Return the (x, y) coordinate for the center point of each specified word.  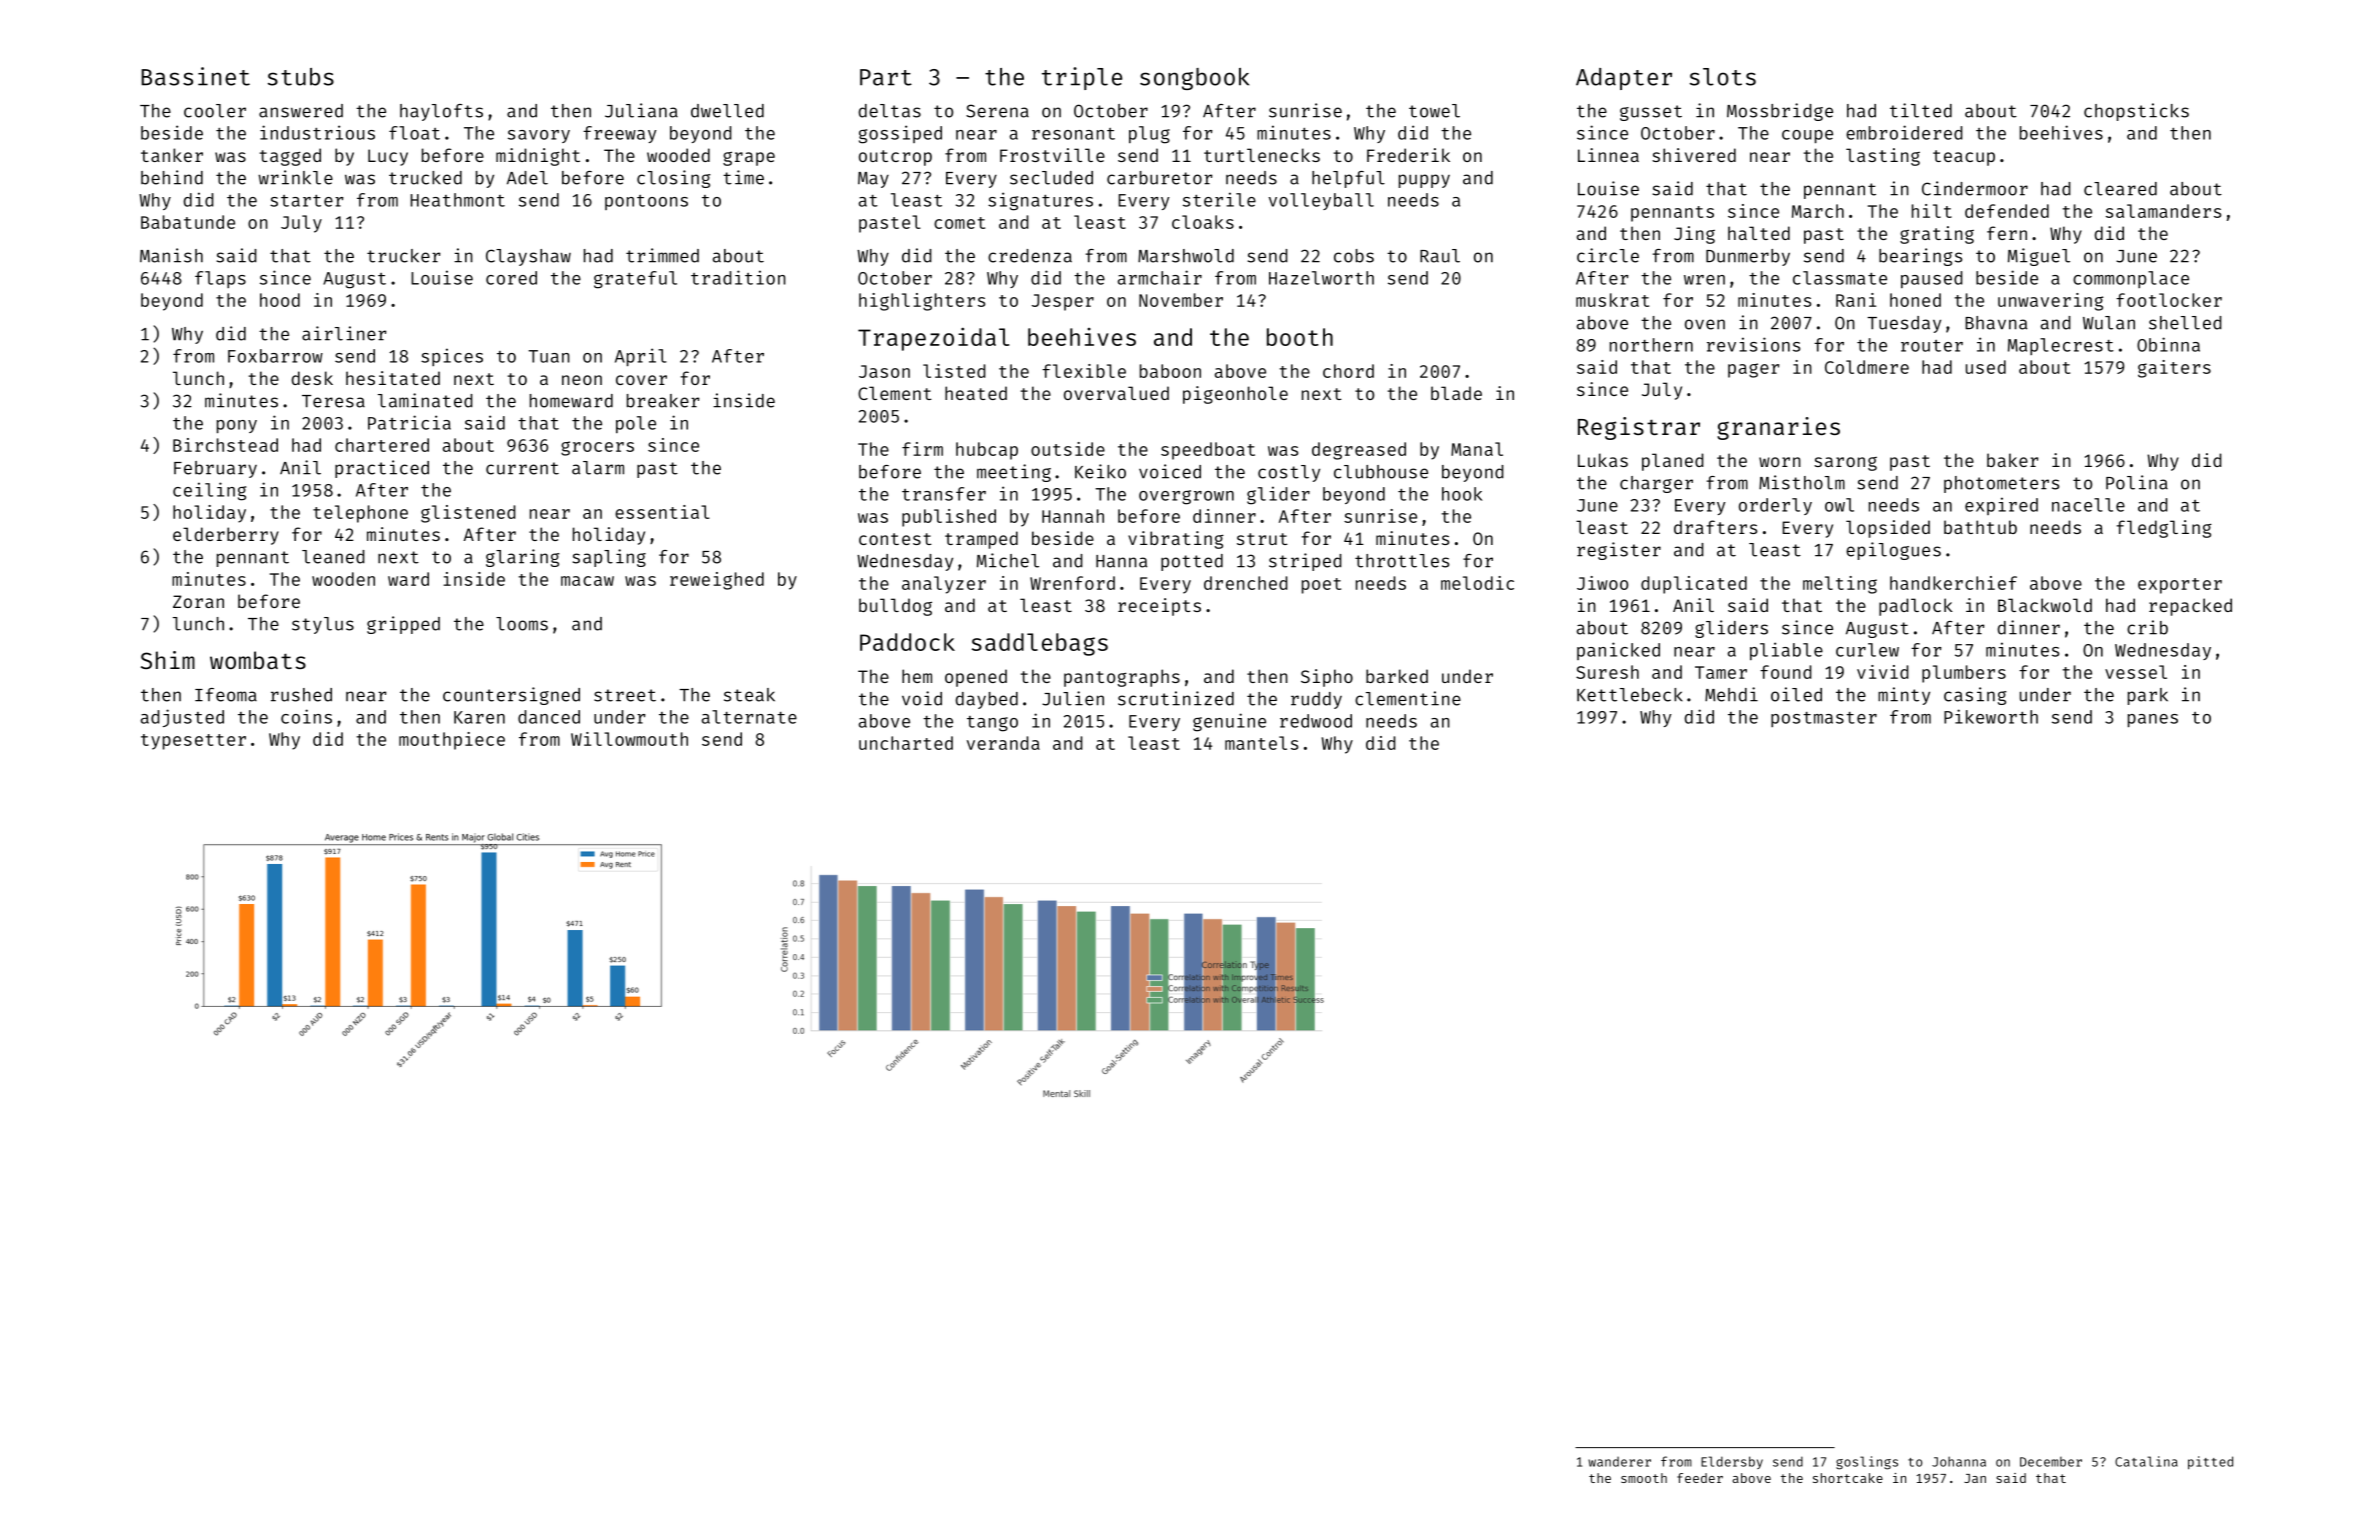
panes (2153, 720)
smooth (1644, 1478)
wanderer (1619, 1462)
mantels (1261, 743)
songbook (1194, 79)
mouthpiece (452, 741)
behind (172, 177)
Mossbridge (1780, 112)
